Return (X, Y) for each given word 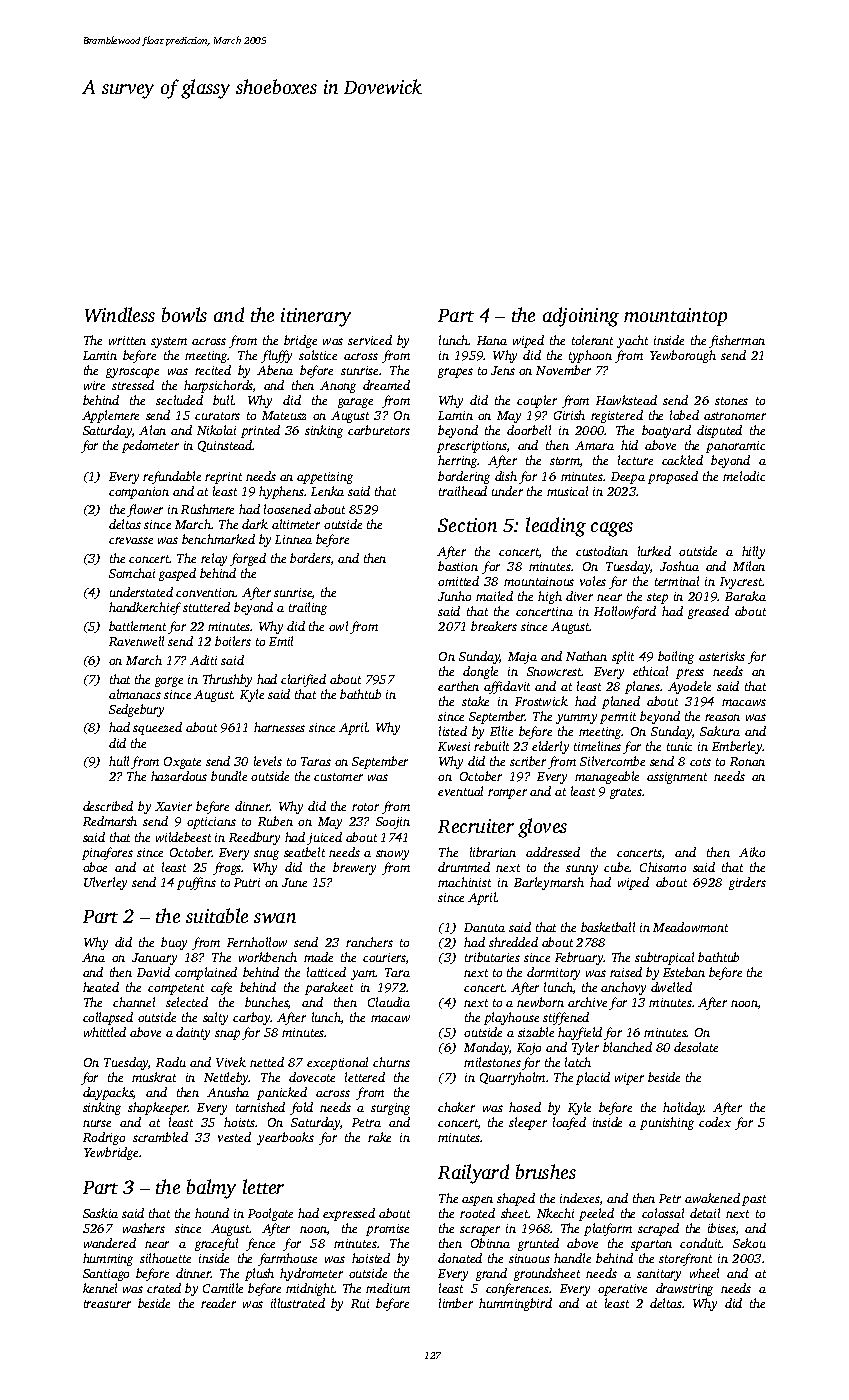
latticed (326, 972)
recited (213, 370)
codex (715, 1122)
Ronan (747, 761)
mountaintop (675, 317)
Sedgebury (136, 710)
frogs (227, 868)
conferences (517, 1289)
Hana (492, 340)
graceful (216, 1244)
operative (622, 1290)
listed (453, 731)
